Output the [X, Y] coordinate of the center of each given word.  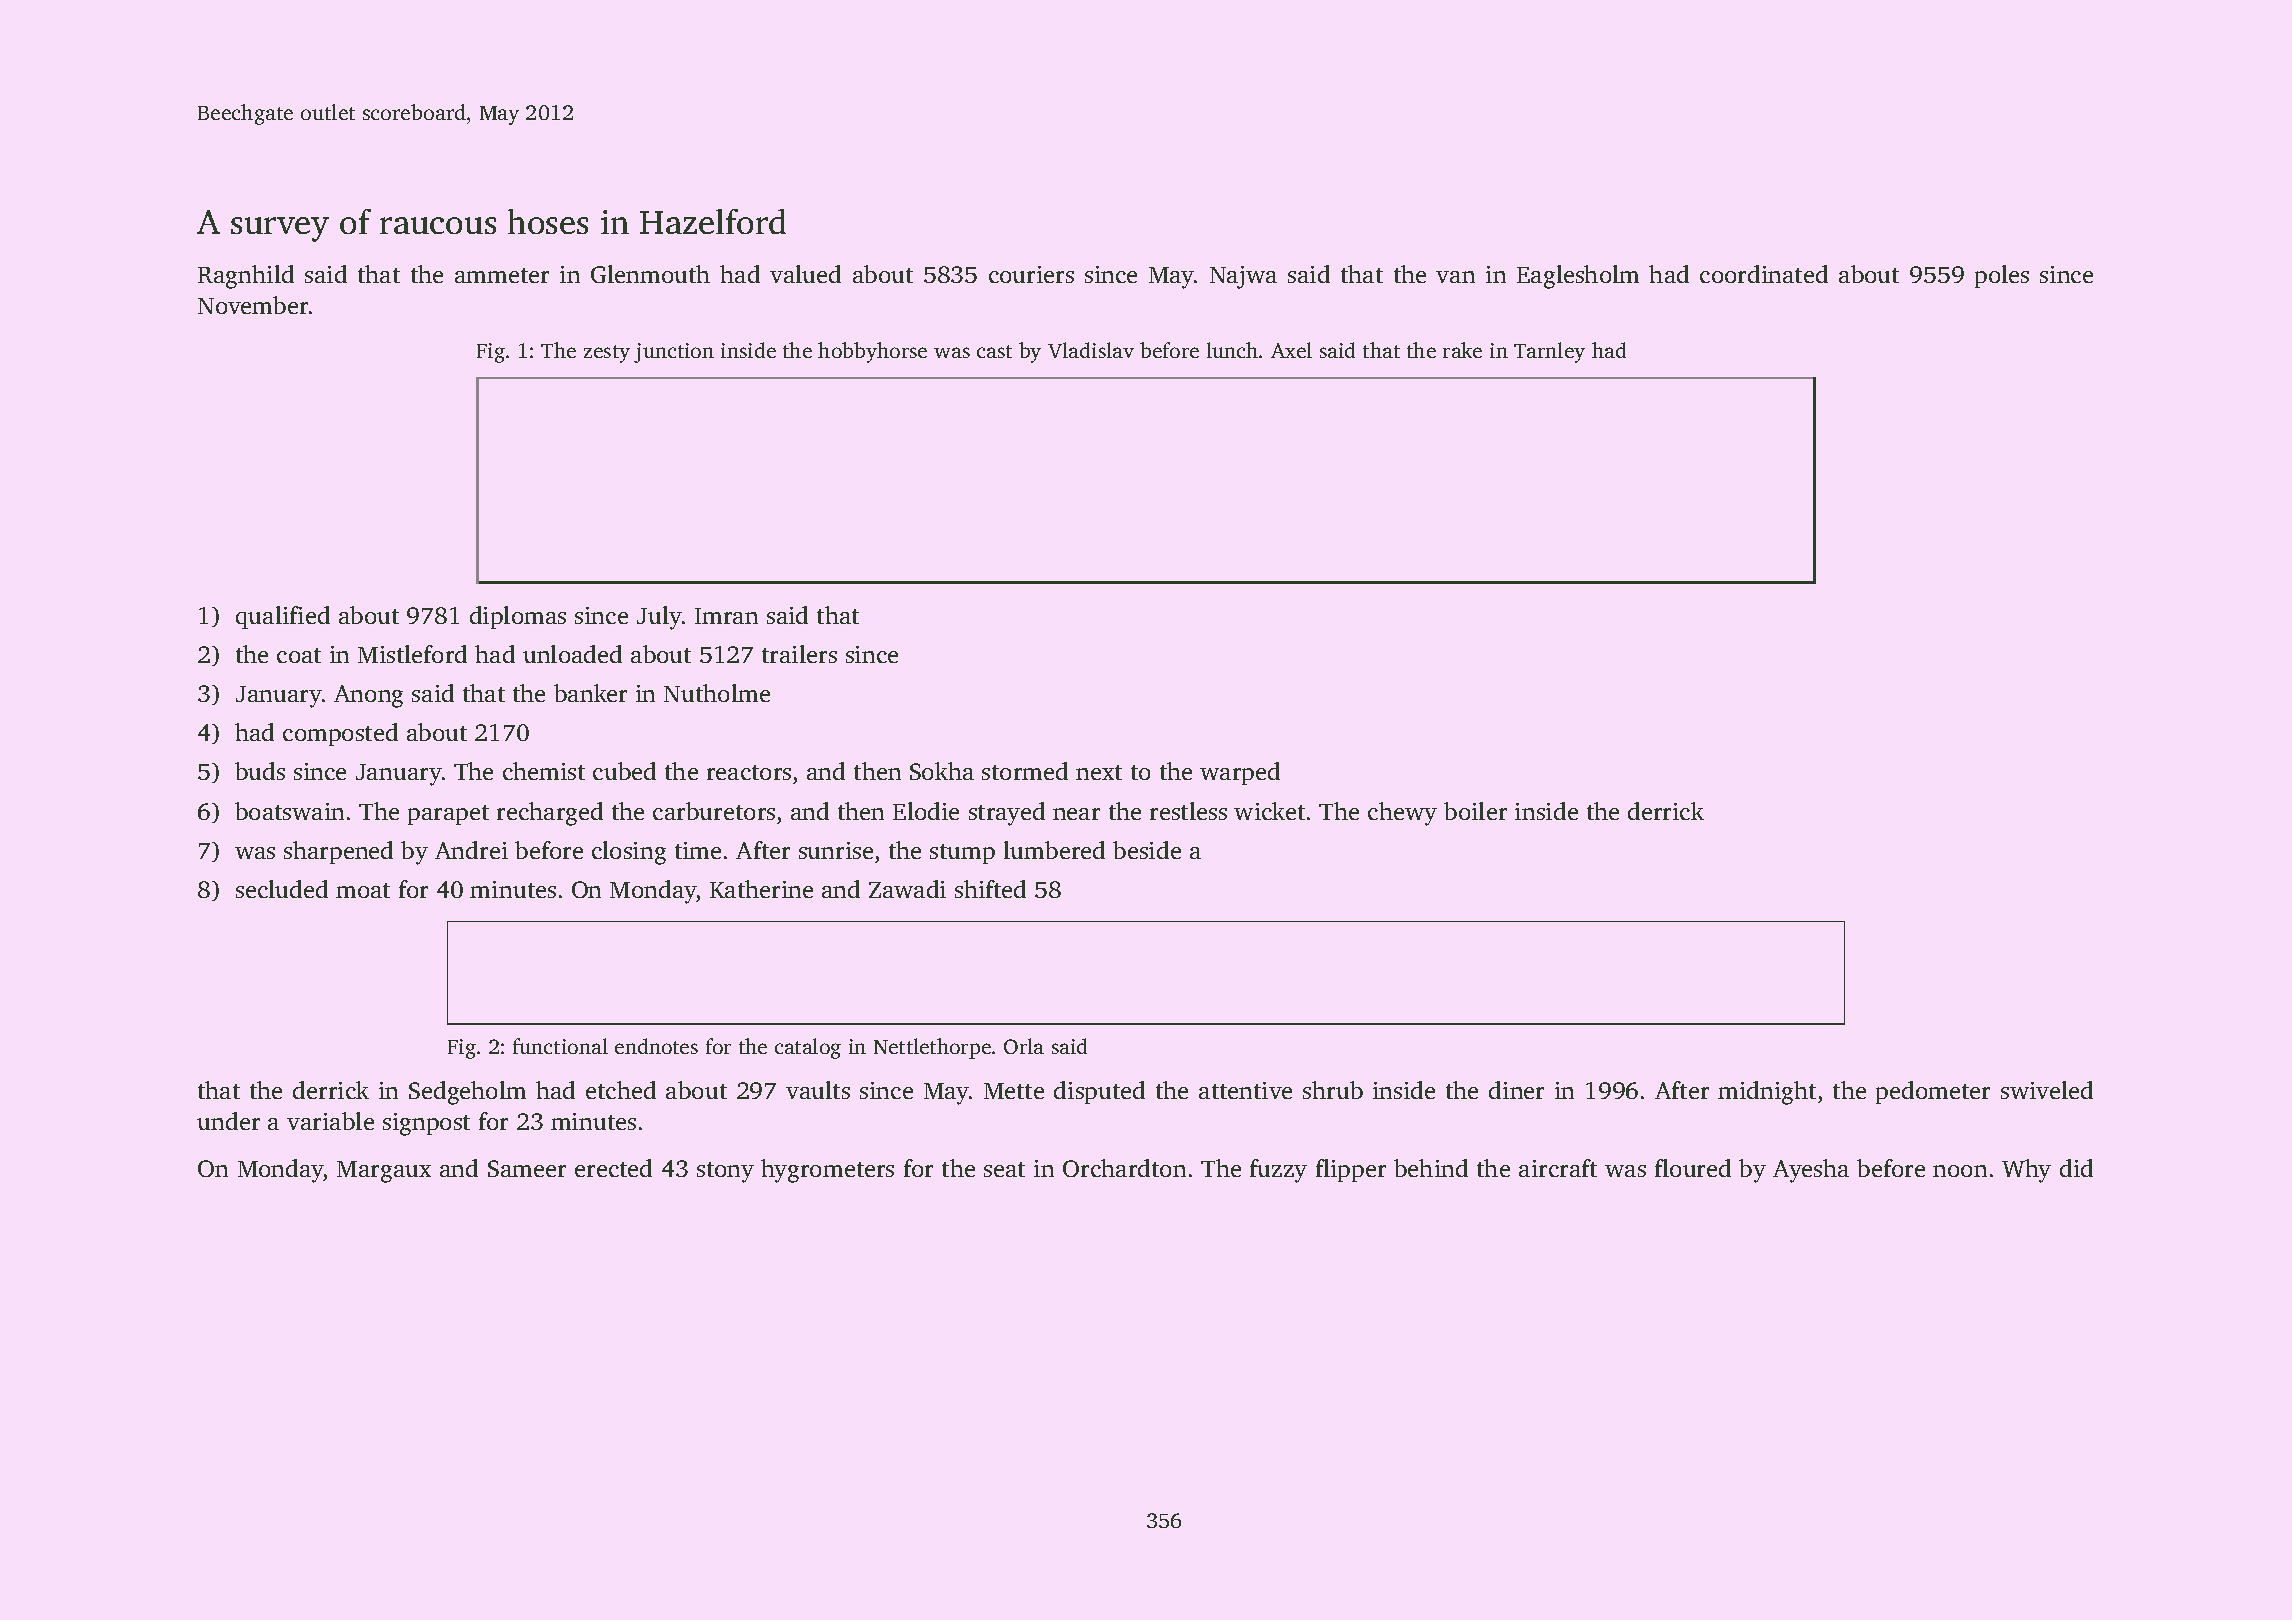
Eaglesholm [1578, 277]
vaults [818, 1090]
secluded [282, 889]
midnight [1767, 1093]
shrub [1333, 1090]
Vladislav [1091, 350]
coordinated [1764, 274]
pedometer [1933, 1092]
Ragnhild [246, 277]
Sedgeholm [467, 1093]
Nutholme [717, 693]
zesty [607, 354]
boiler [1475, 811]
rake [1462, 350]
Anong [368, 696]
